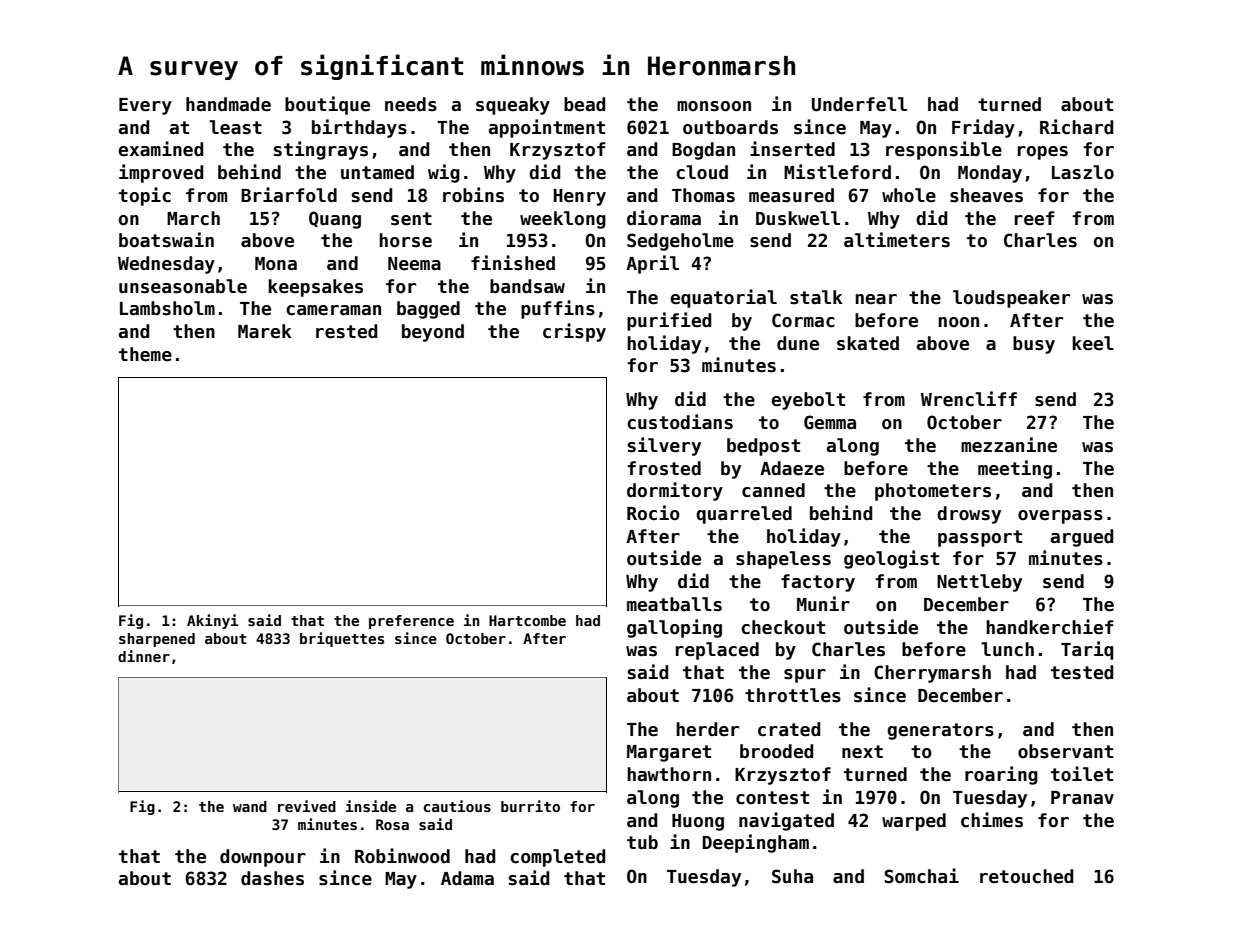 The width and height of the screenshot is (1233, 952). Describe the element at coordinates (433, 333) in the screenshot. I see `beyond` at that location.
